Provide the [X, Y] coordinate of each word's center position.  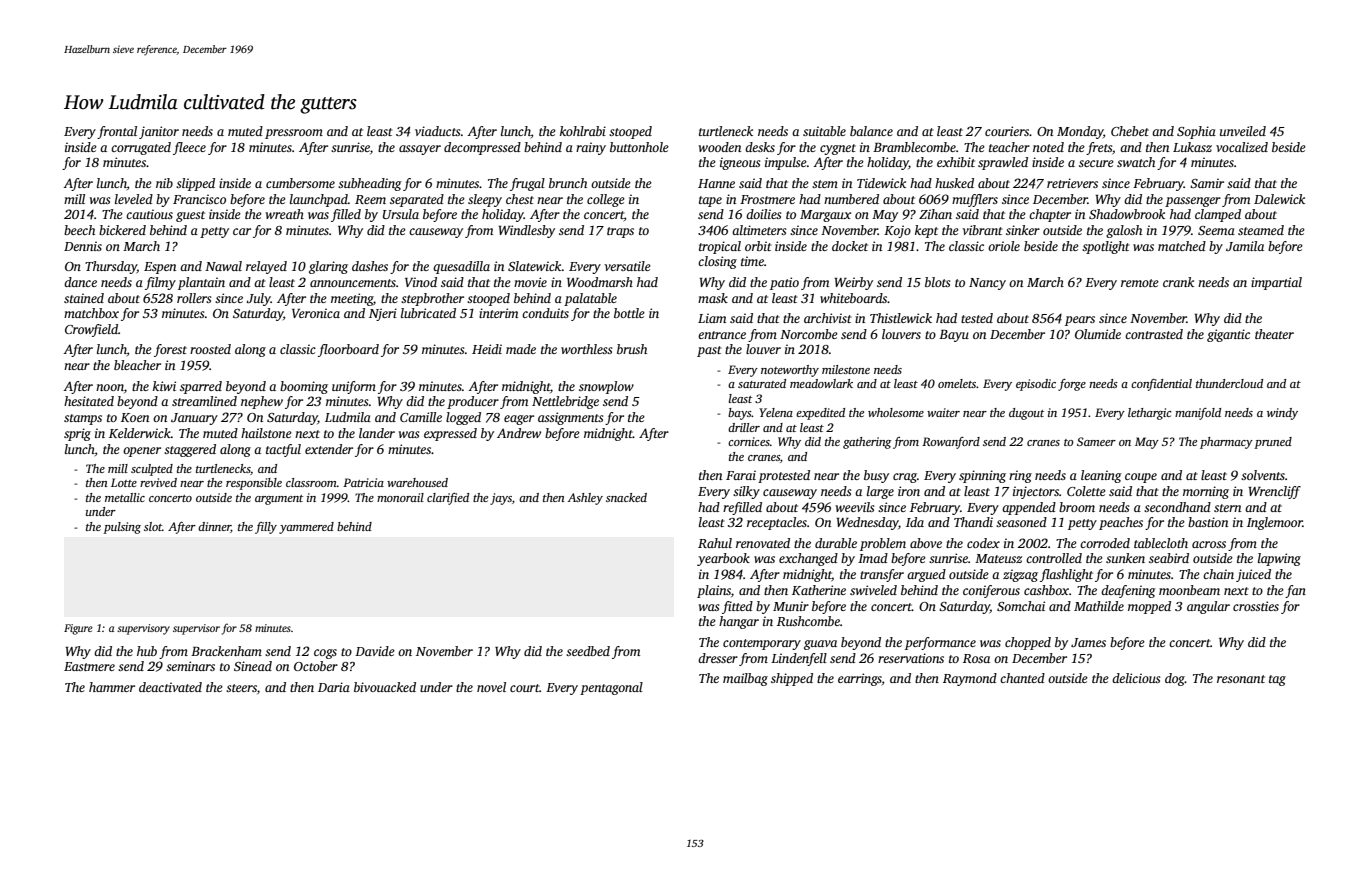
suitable [824, 131]
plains [714, 591]
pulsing [122, 528]
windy [1282, 414]
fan [1295, 591]
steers [241, 688]
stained [84, 298]
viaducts [438, 131]
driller [744, 427]
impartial [1276, 283]
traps [620, 232]
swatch [1136, 162]
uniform [354, 387]
